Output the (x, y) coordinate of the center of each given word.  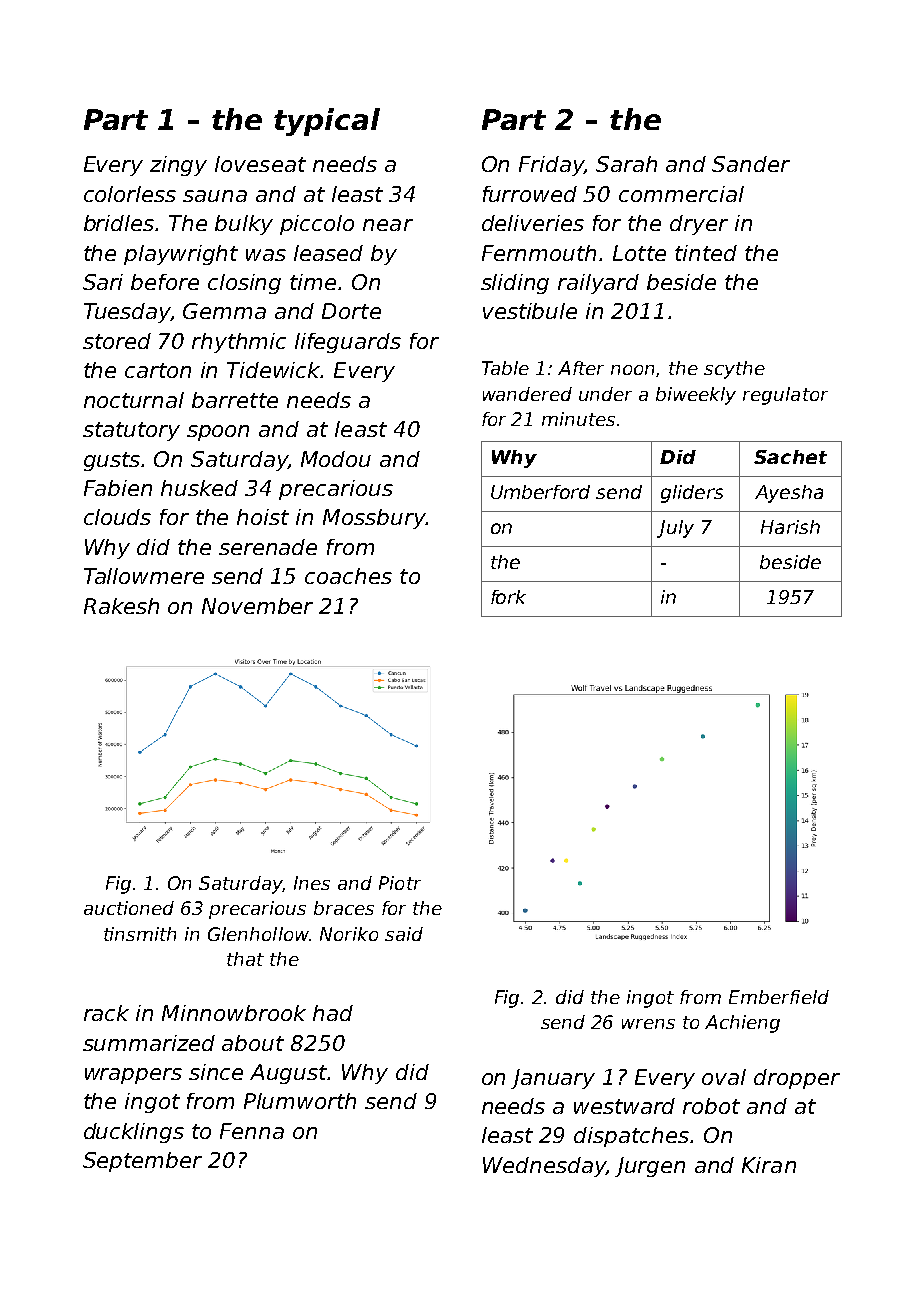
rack (106, 1013)
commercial (681, 194)
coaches (348, 576)
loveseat (260, 164)
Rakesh (121, 606)
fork (508, 597)
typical (327, 122)
